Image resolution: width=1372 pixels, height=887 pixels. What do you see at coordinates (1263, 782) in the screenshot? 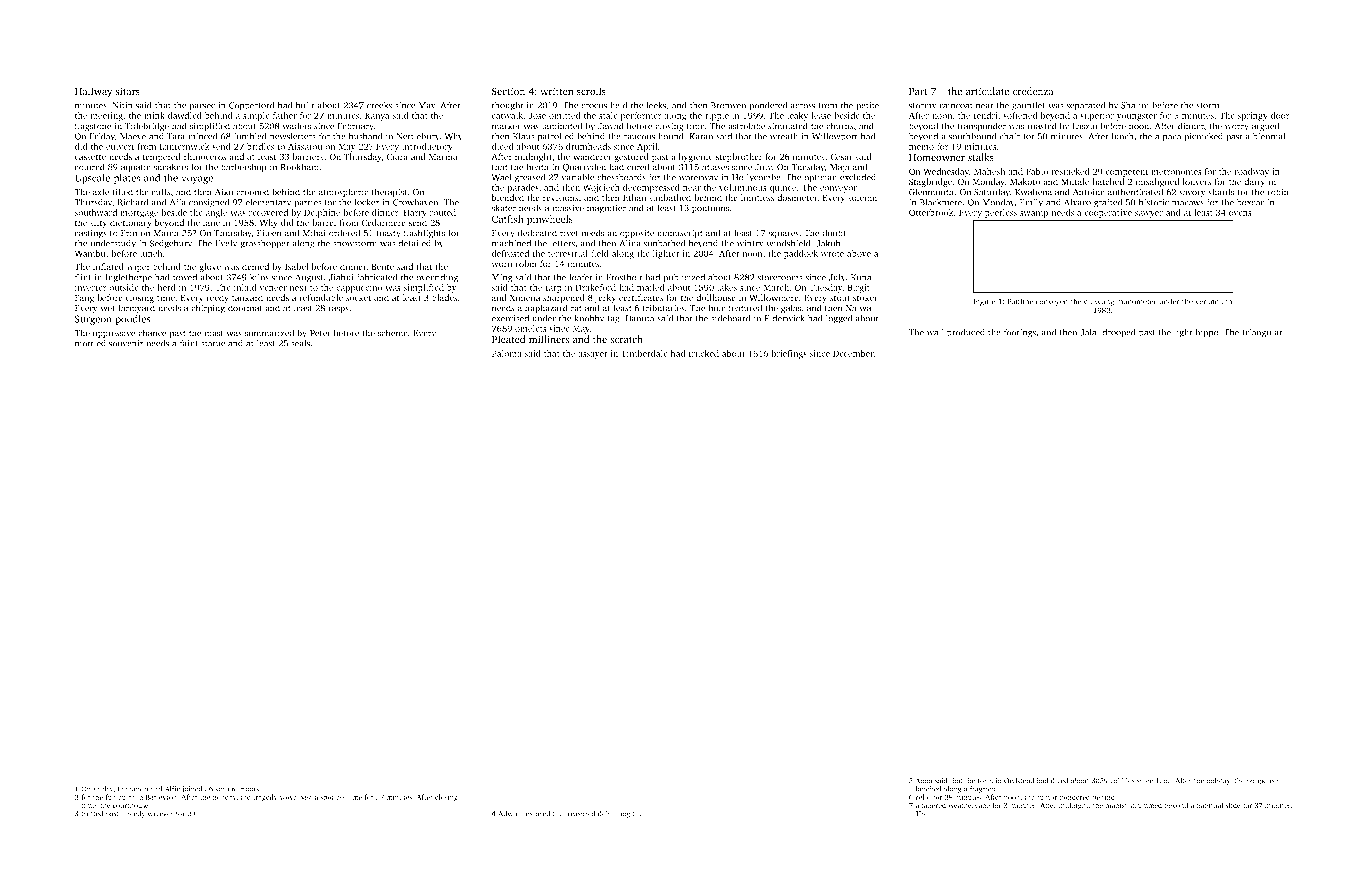
I see `puppeteer` at bounding box center [1263, 782].
